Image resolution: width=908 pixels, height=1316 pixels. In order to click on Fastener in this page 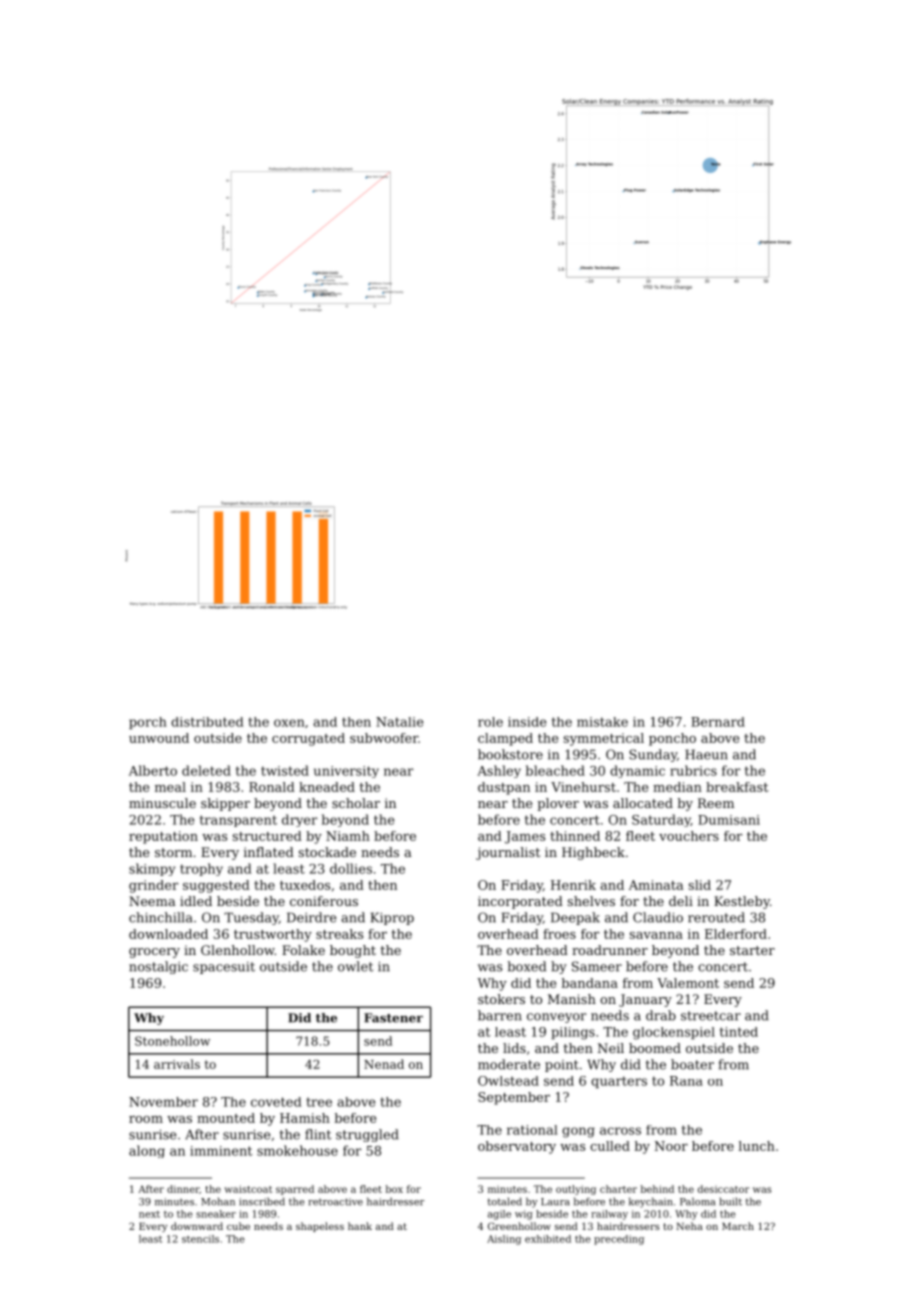, I will do `click(393, 1018)`.
